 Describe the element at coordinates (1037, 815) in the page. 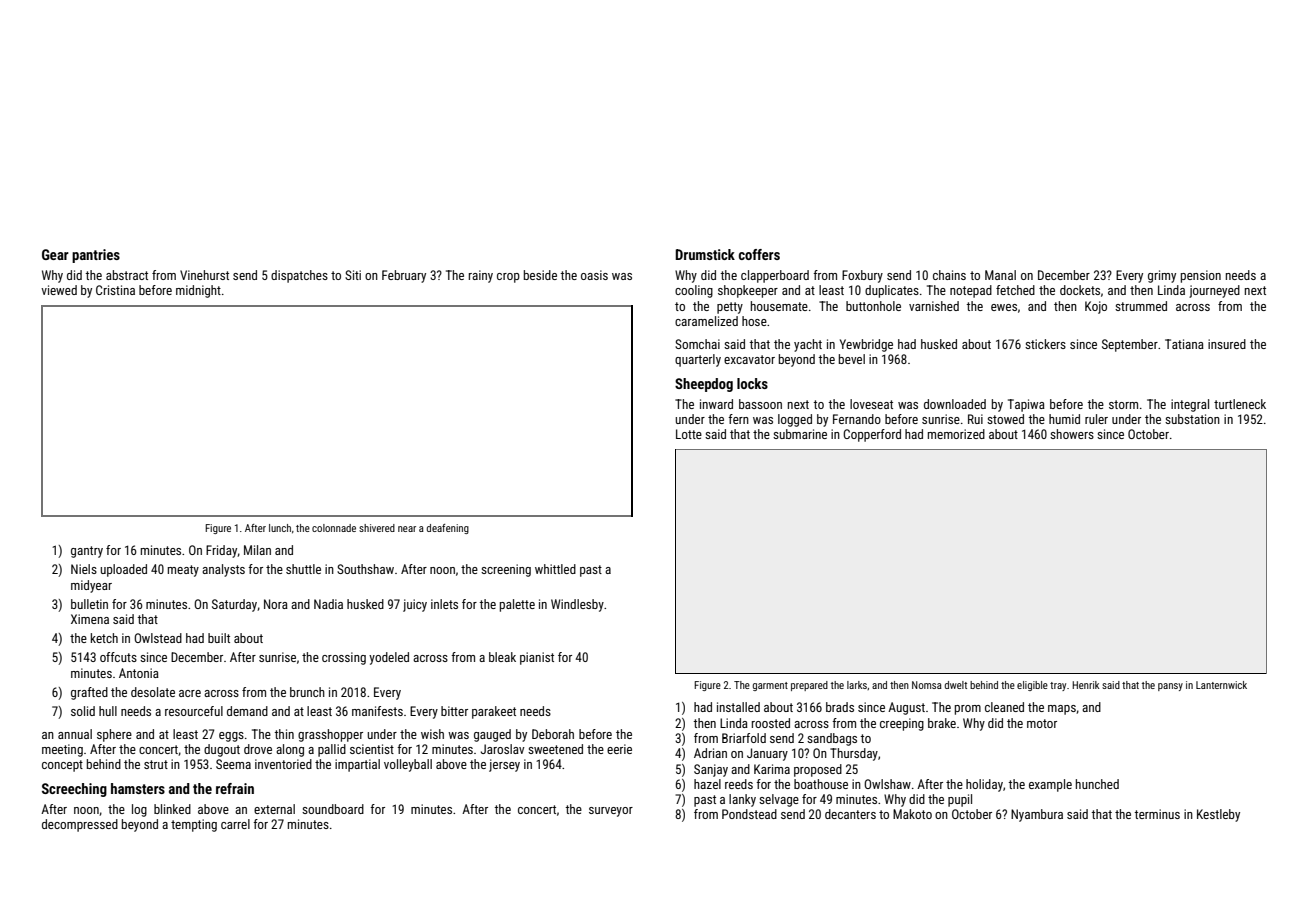

I see `Nyambura` at that location.
